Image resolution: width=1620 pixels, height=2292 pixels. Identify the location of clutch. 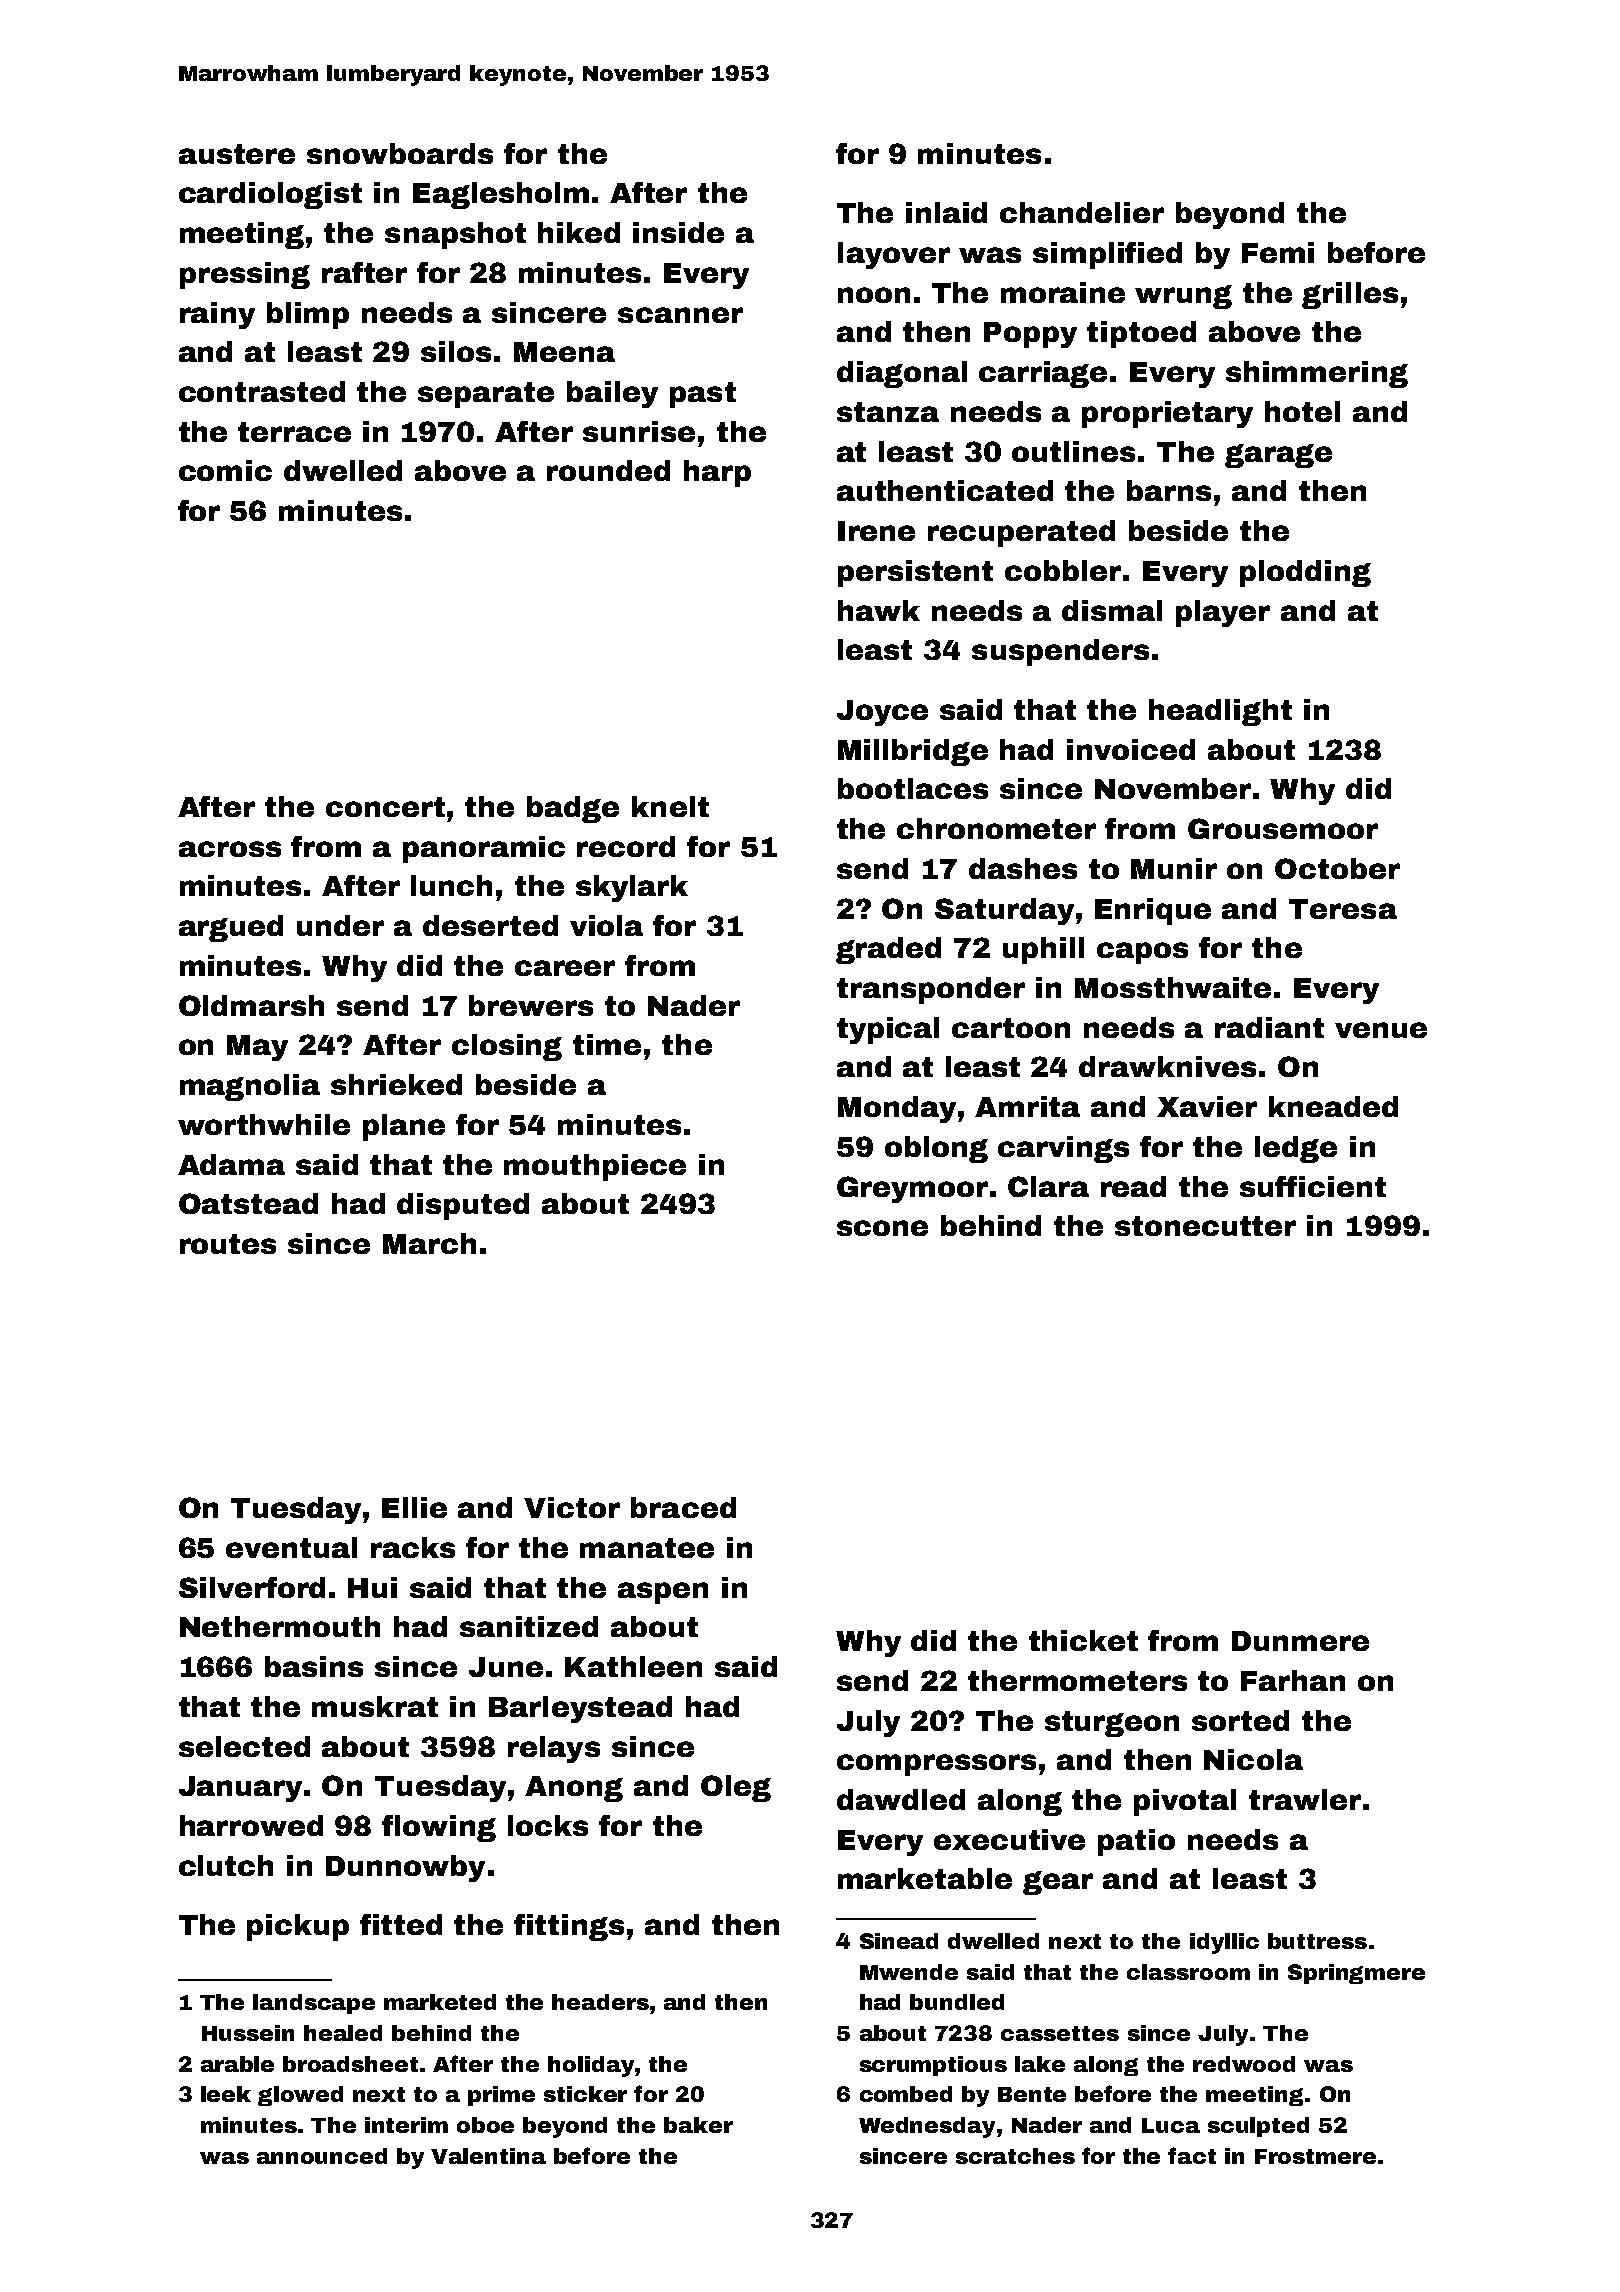
(226, 1865).
